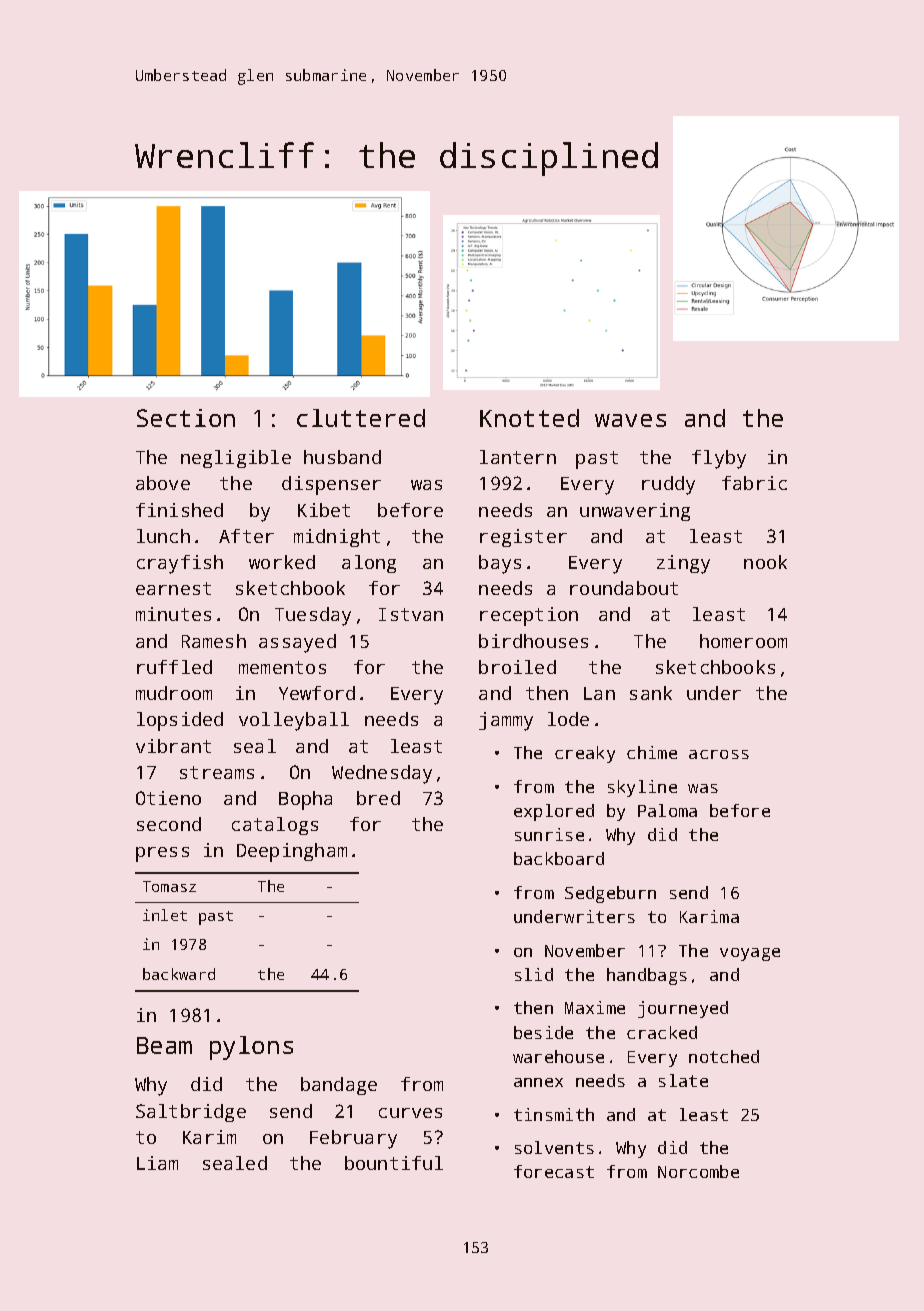  Describe the element at coordinates (165, 915) in the screenshot. I see `inlet` at that location.
